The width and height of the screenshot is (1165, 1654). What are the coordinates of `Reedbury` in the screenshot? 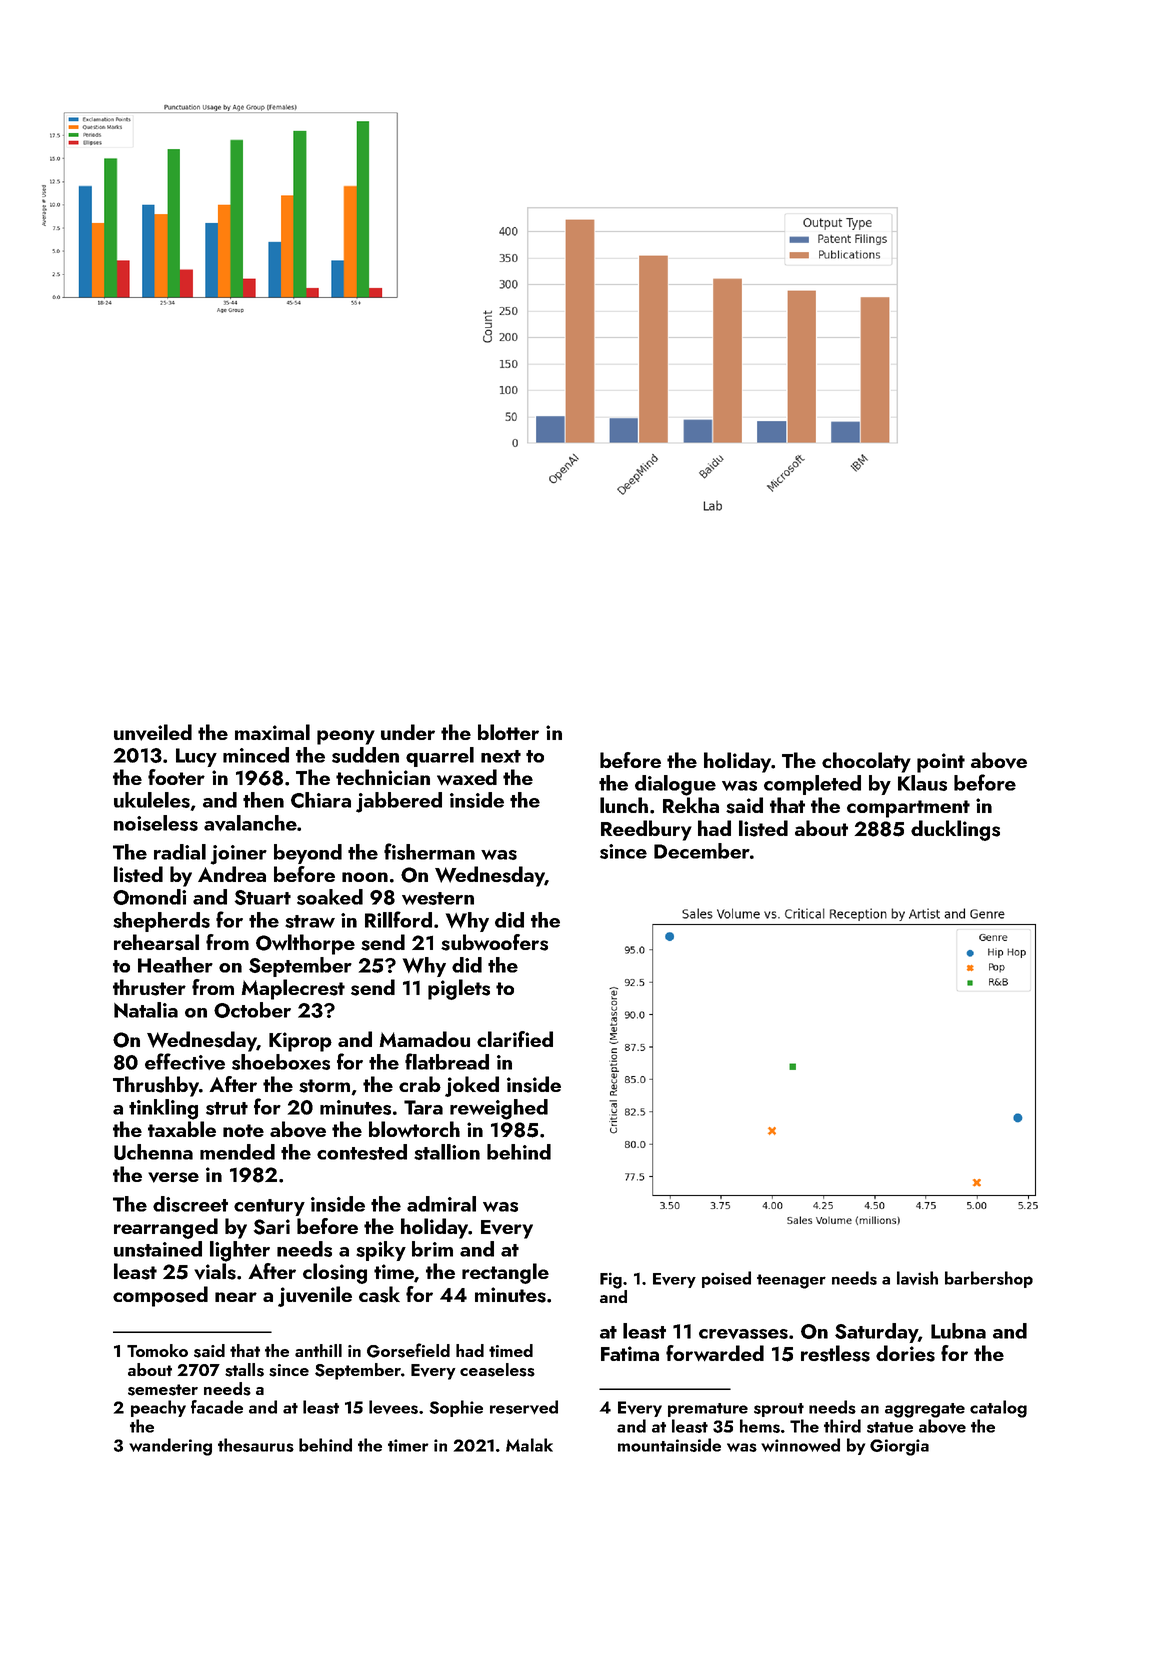 It's located at (646, 830).
